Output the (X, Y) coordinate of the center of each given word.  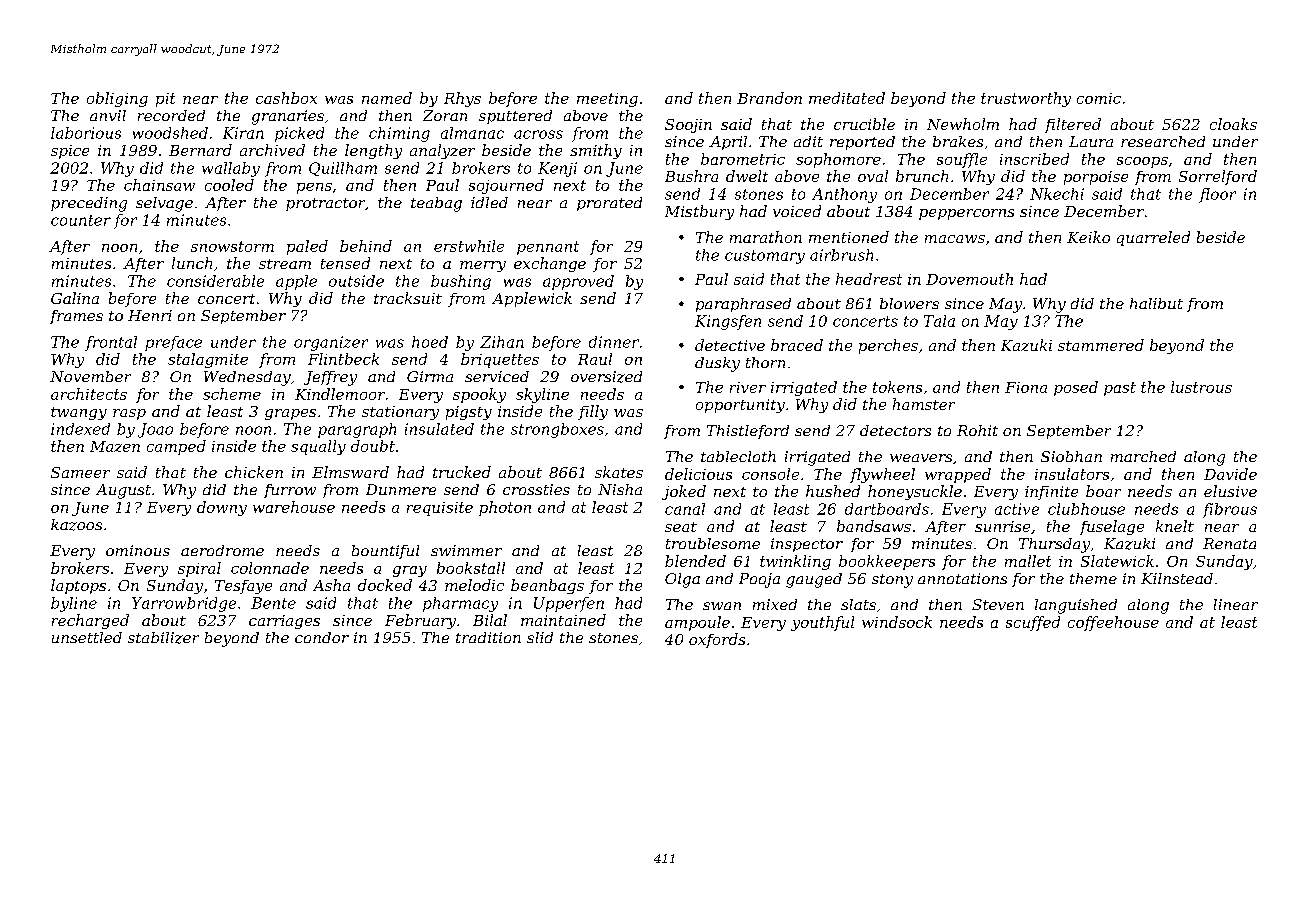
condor (322, 637)
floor (1217, 195)
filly (593, 412)
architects (89, 394)
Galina (75, 298)
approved (578, 282)
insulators (1072, 474)
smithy (596, 151)
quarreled (1153, 238)
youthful (822, 623)
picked (299, 134)
